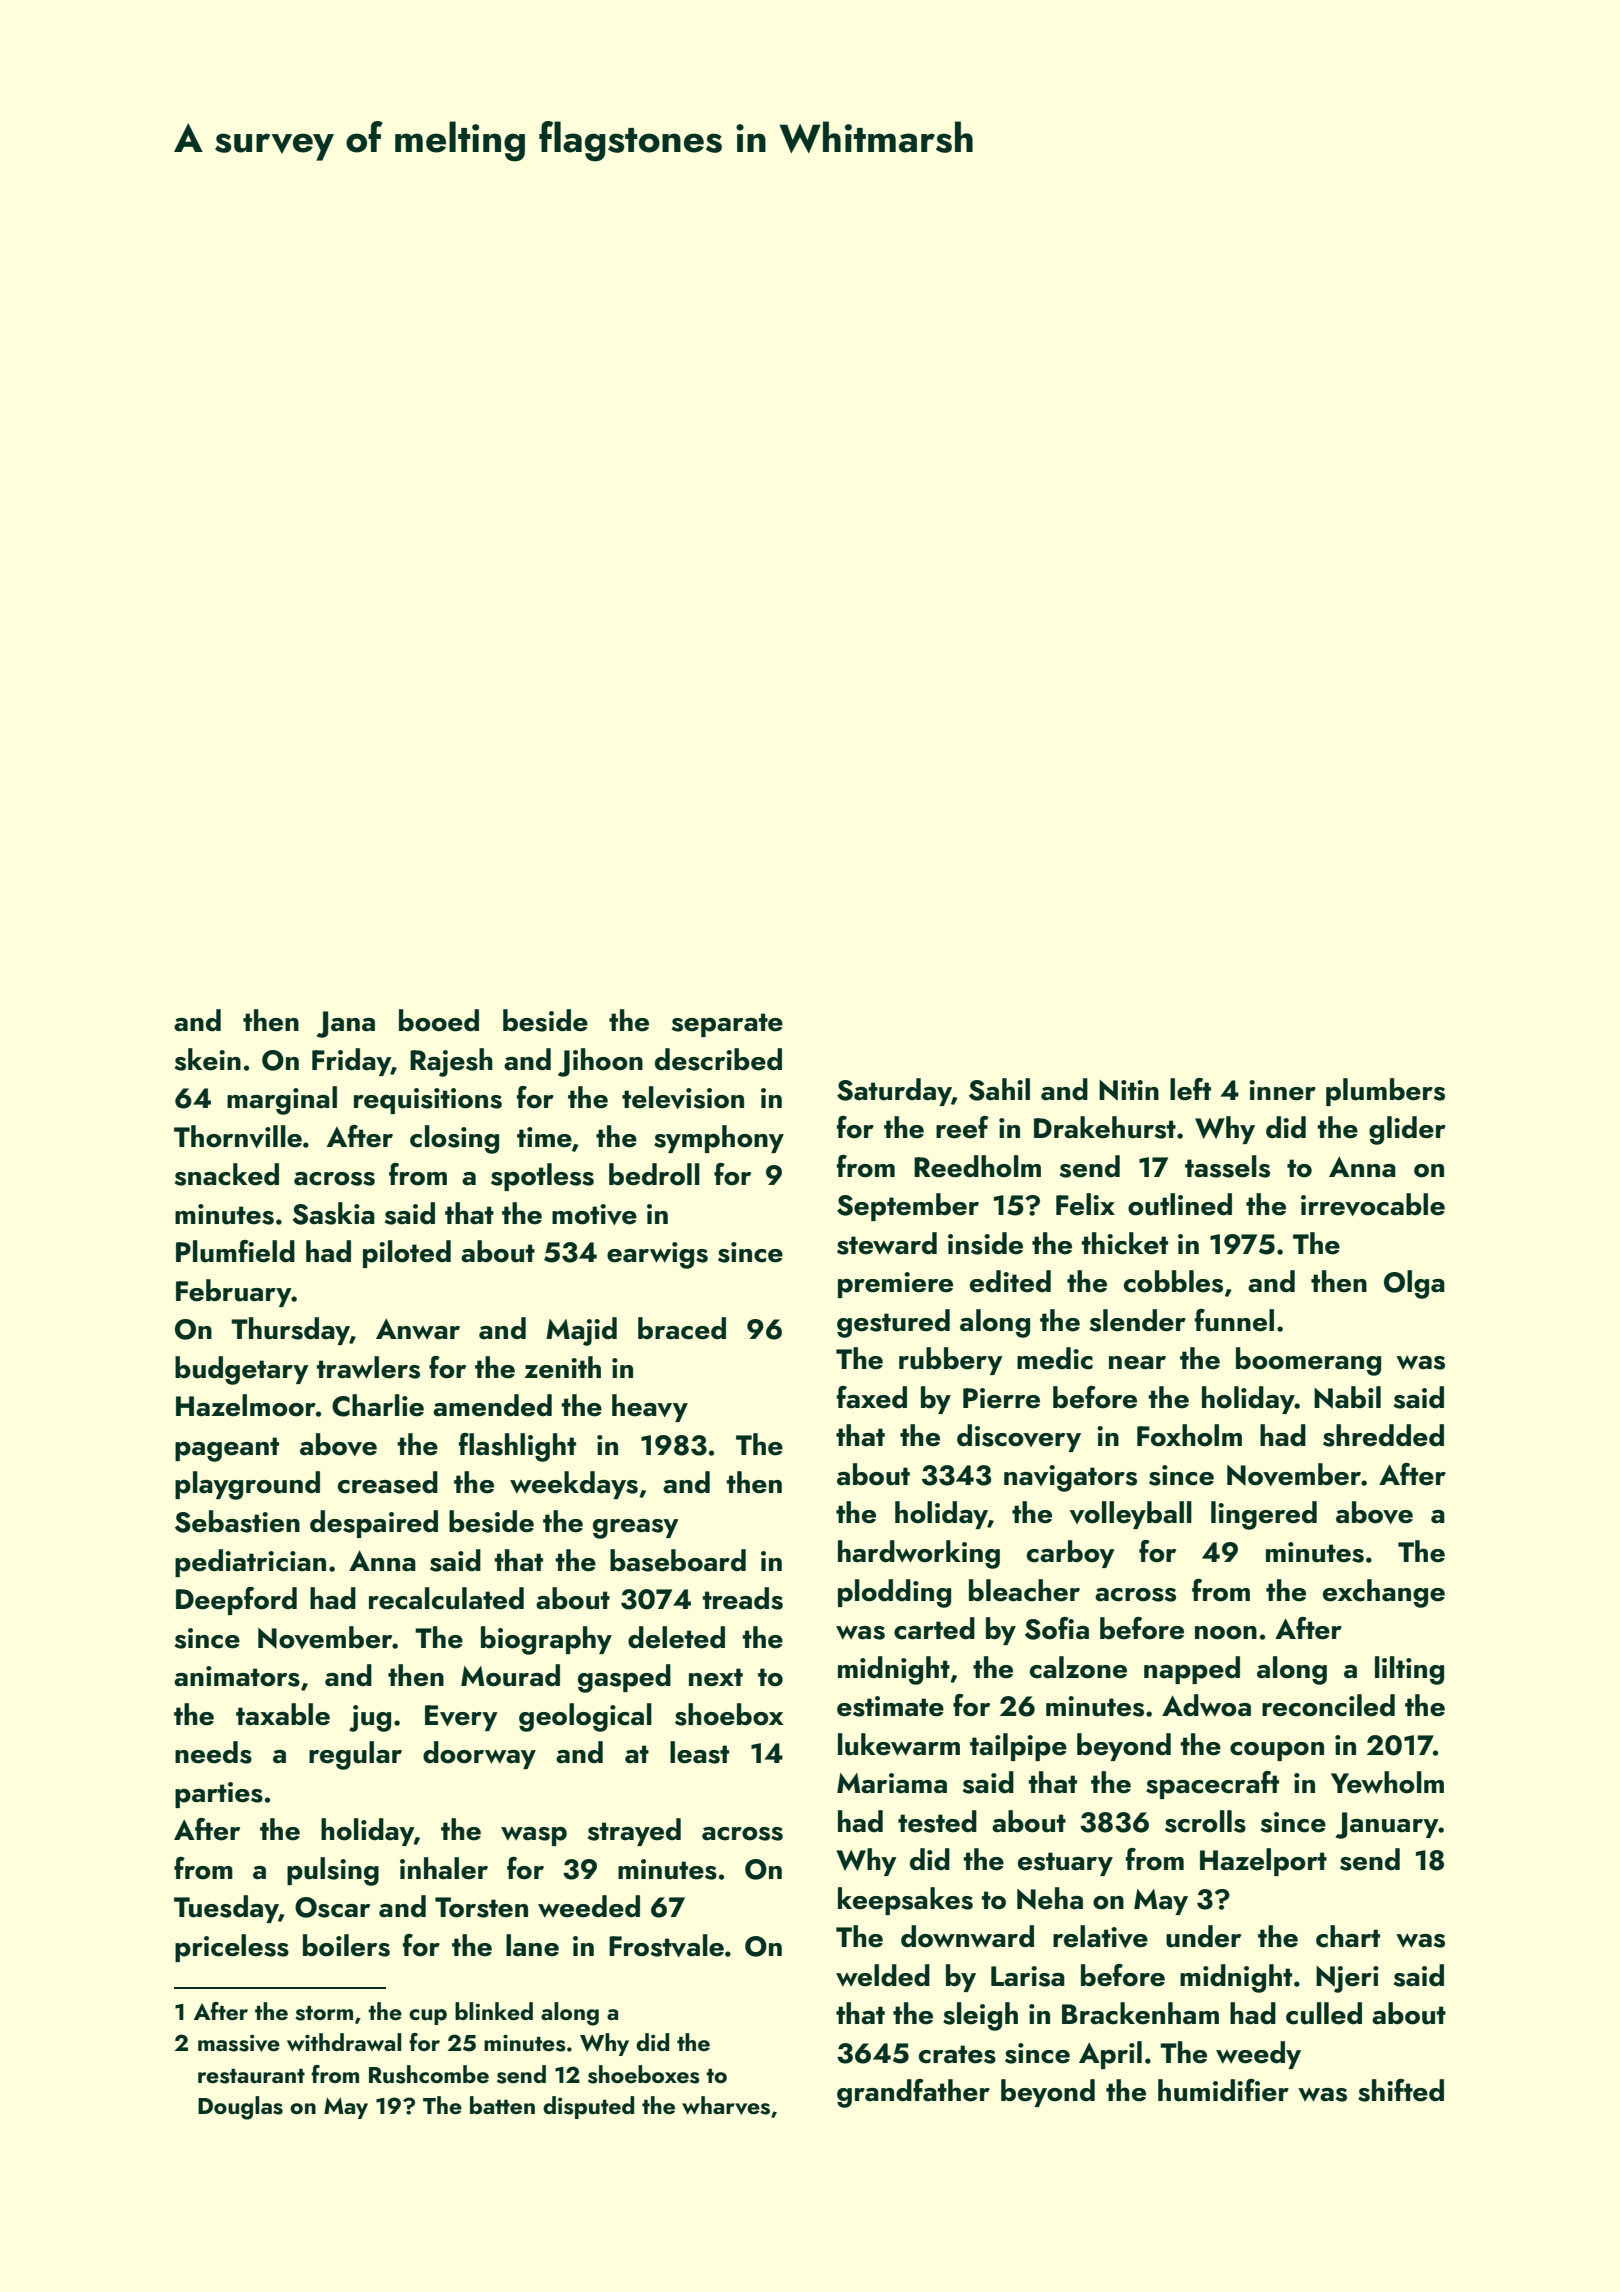  I want to click on Douglas, so click(240, 2108).
